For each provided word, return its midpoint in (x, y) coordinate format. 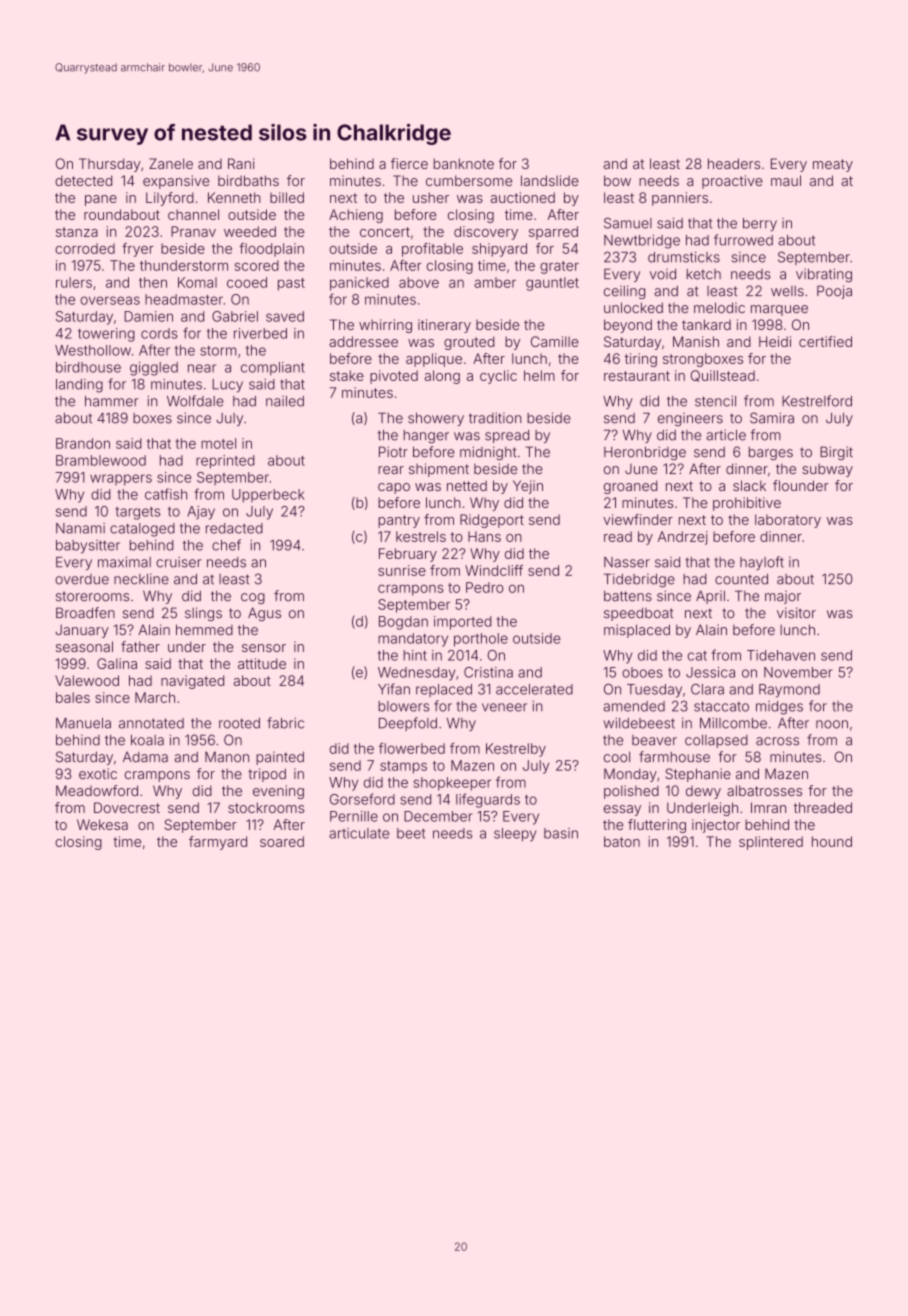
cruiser (179, 562)
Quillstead (723, 376)
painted (280, 758)
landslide (550, 180)
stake (347, 375)
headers (734, 163)
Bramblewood (101, 460)
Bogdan (403, 623)
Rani (241, 163)
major (783, 597)
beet (411, 833)
